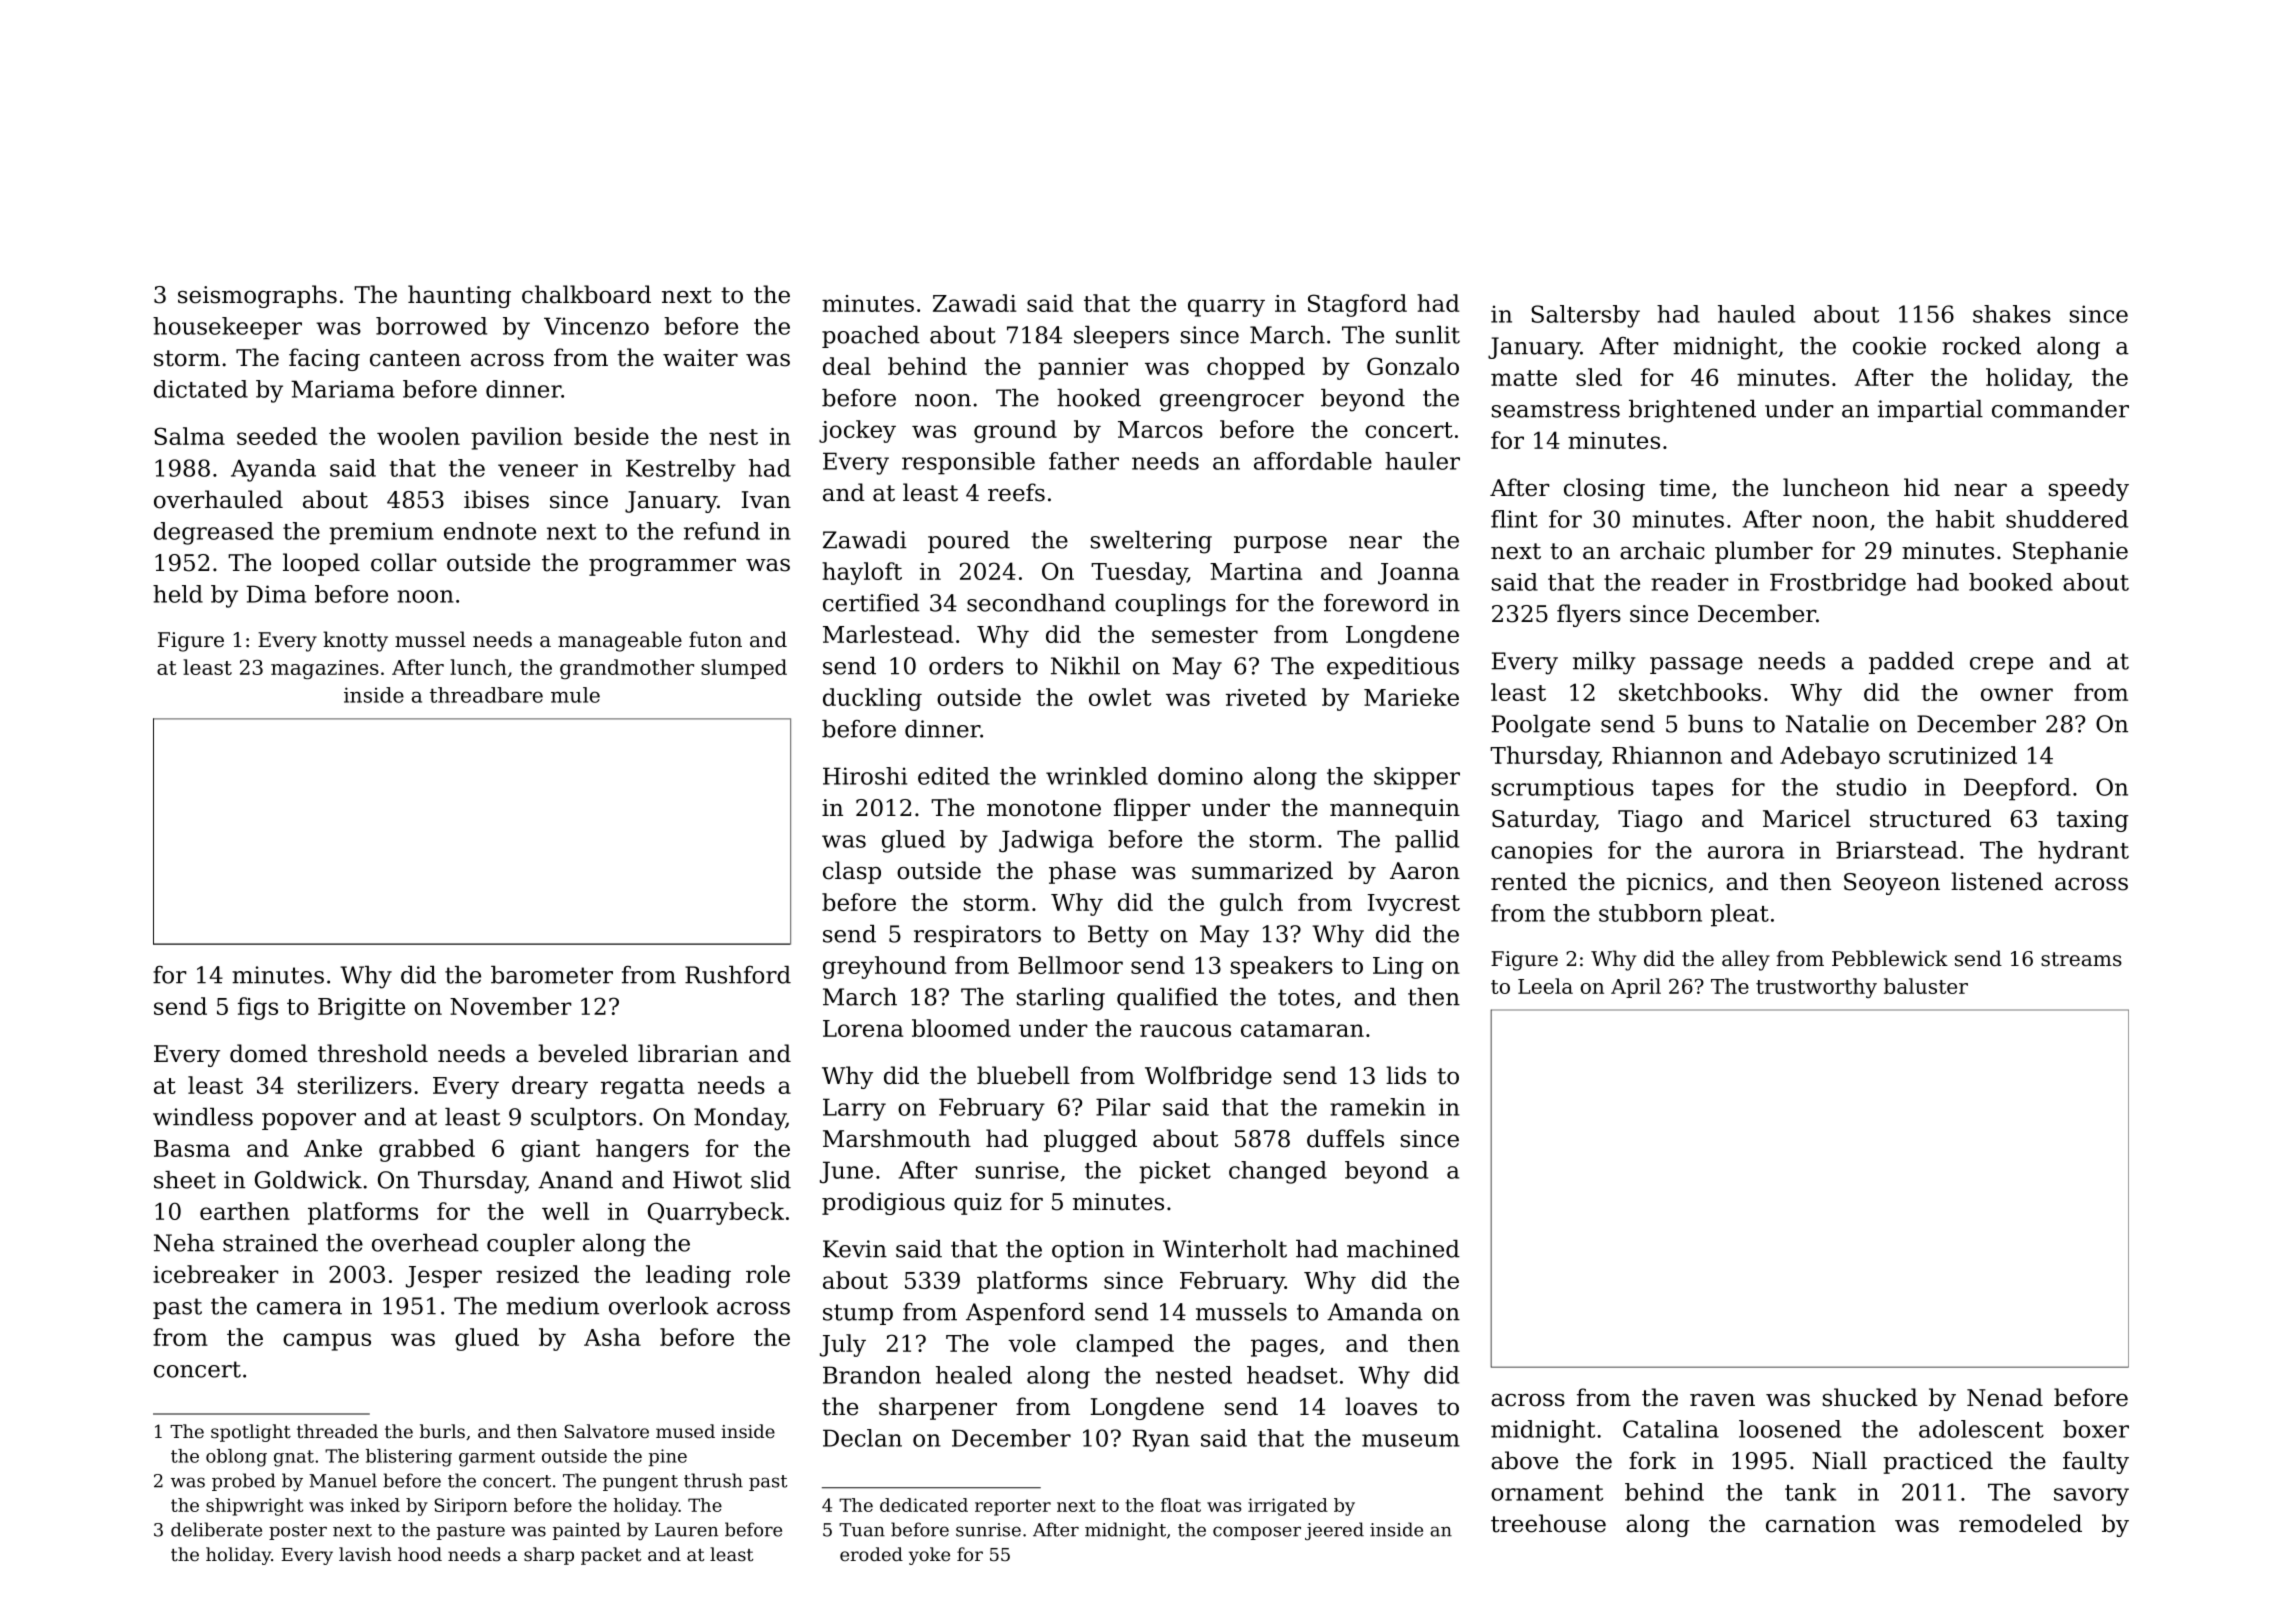 This screenshot has width=2282, height=1614. What do you see at coordinates (1926, 986) in the screenshot?
I see `baluster` at bounding box center [1926, 986].
